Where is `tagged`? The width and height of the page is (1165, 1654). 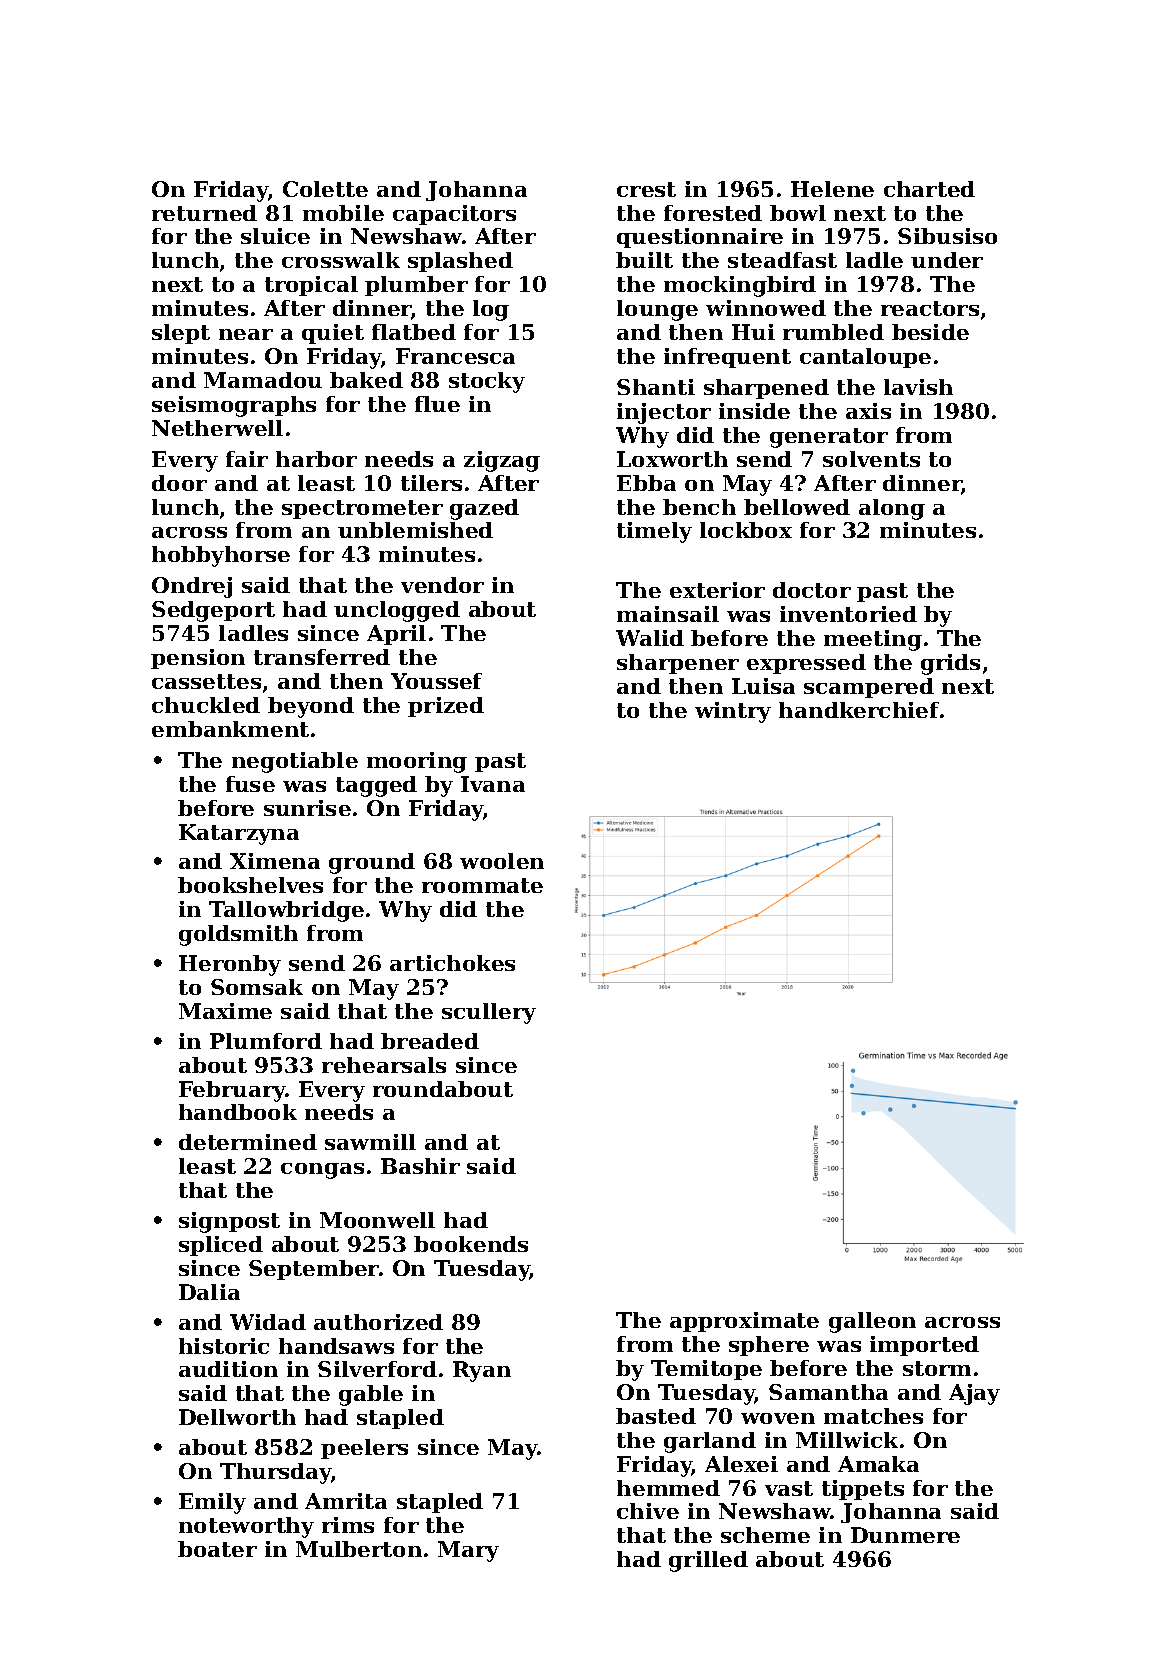
tagged is located at coordinates (376, 786).
